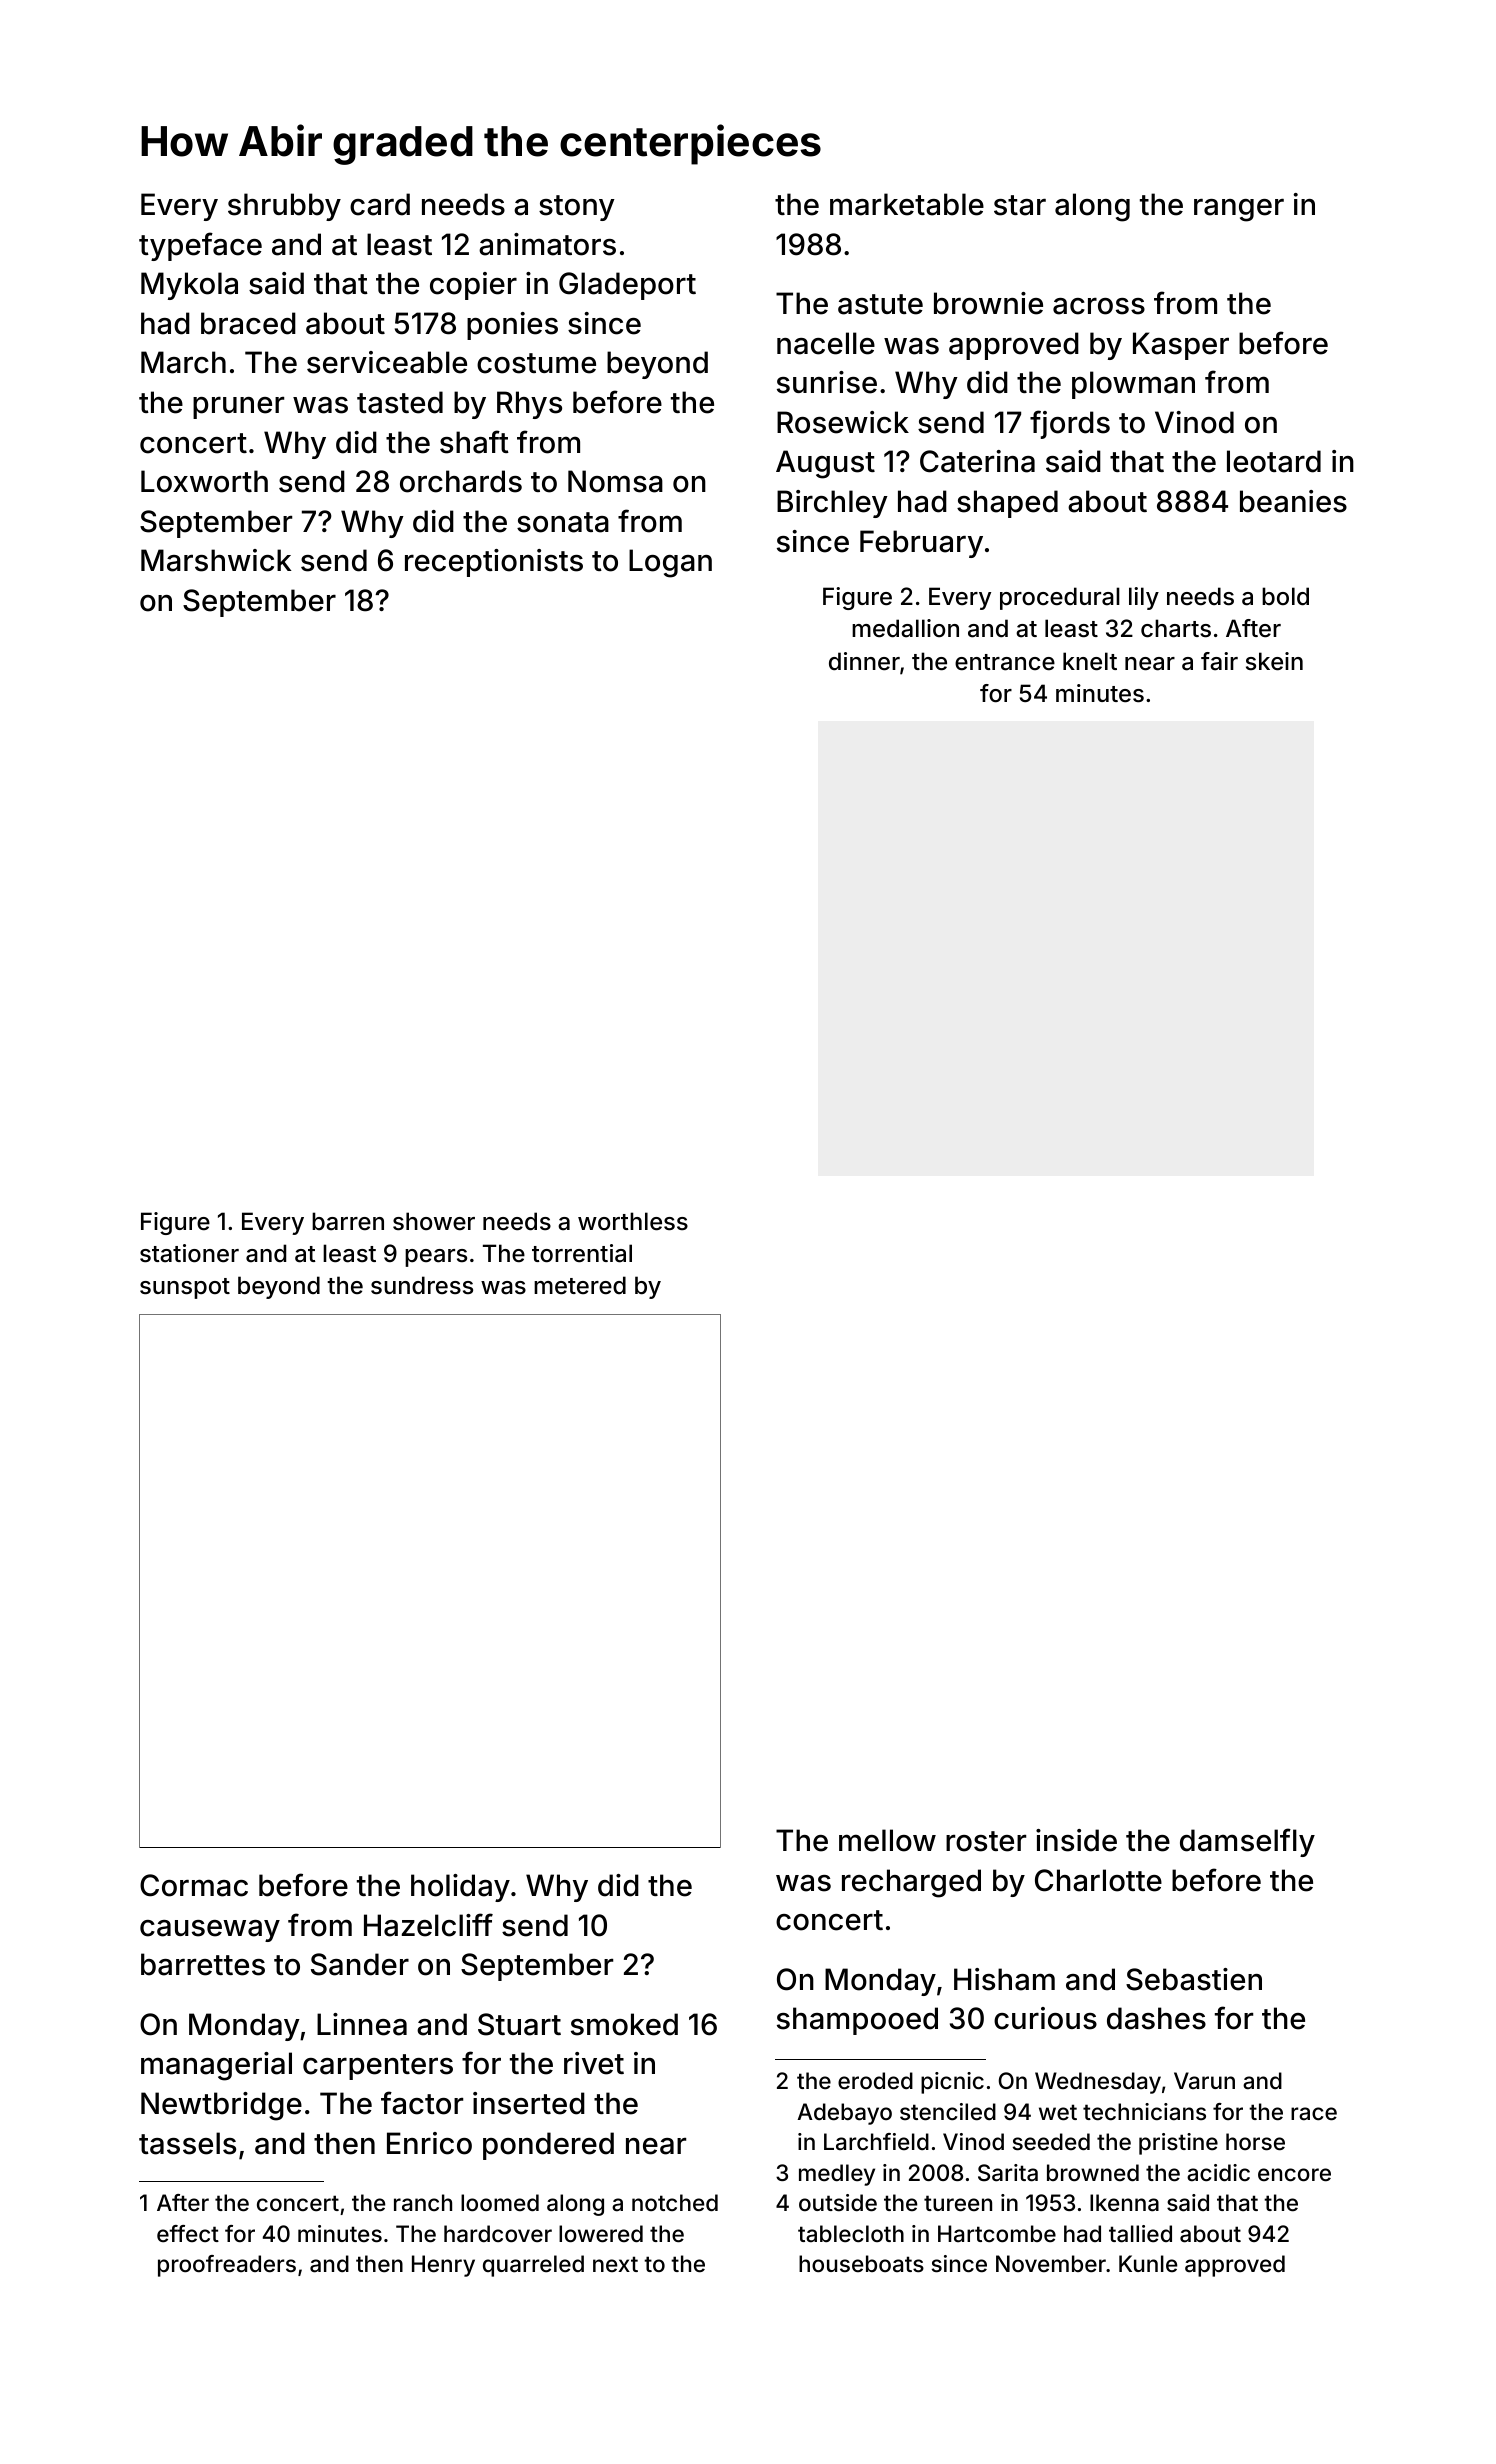  I want to click on dinner, so click(864, 661).
